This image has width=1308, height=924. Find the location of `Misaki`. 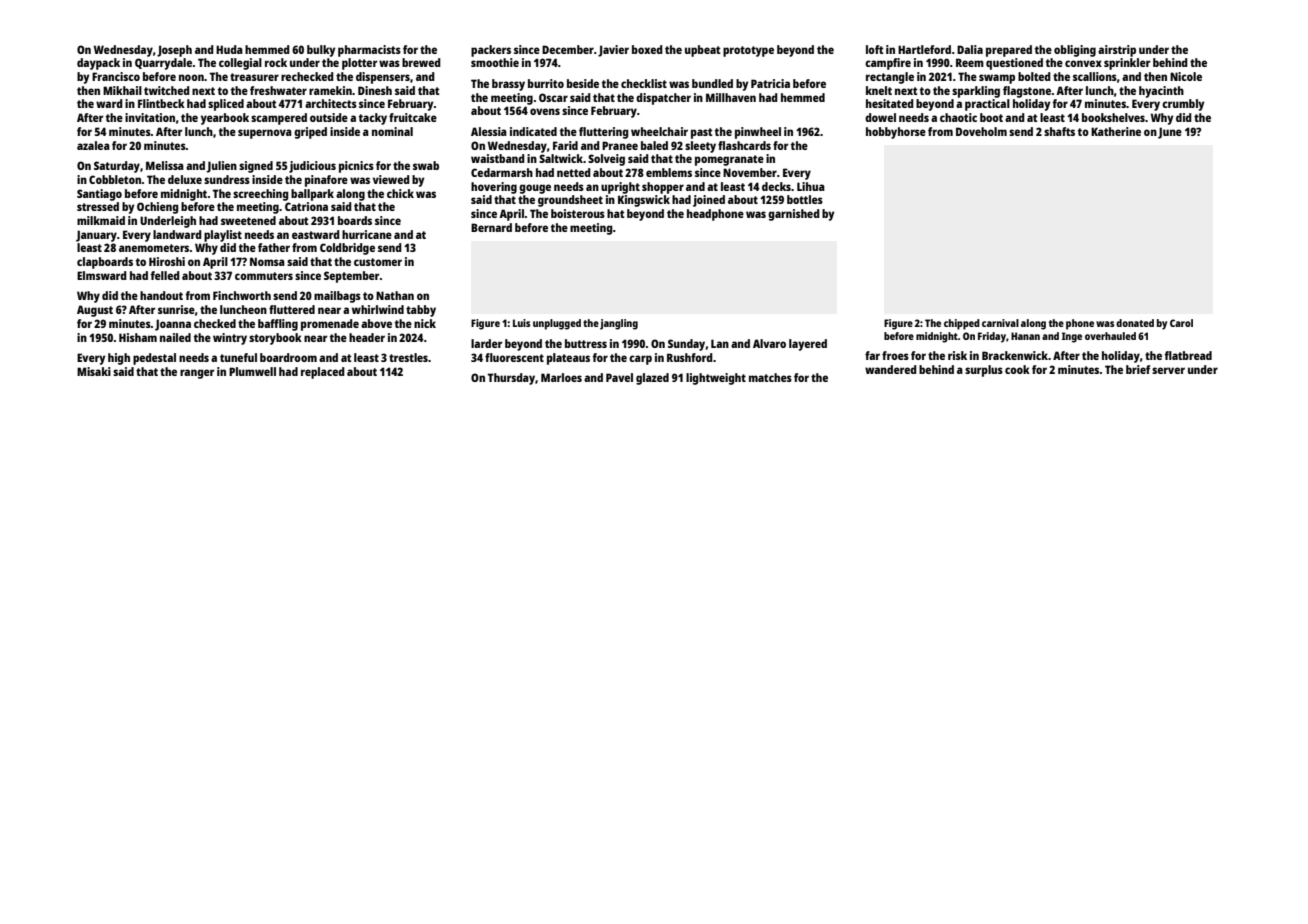

Misaki is located at coordinates (94, 371).
